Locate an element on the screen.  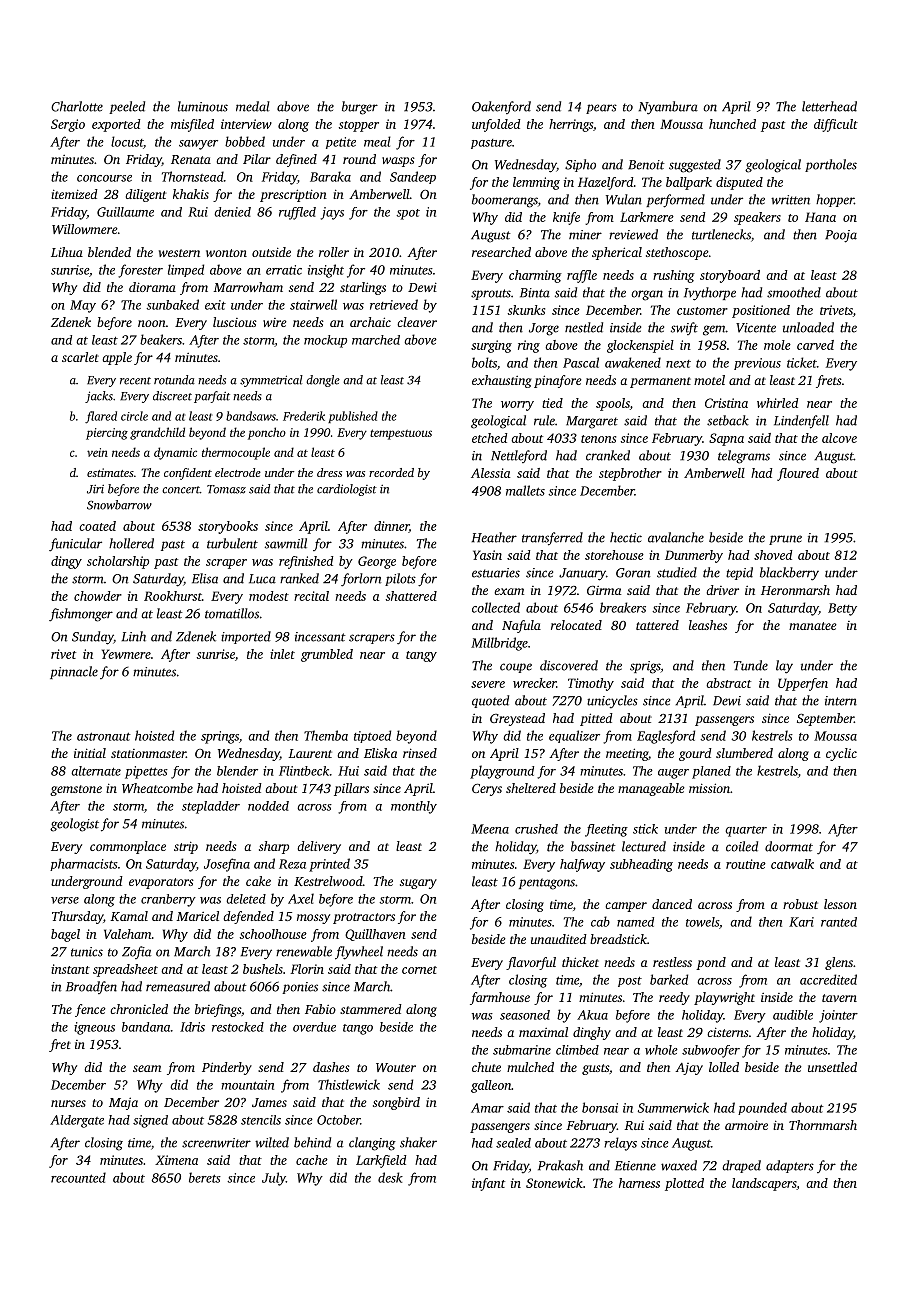
diligent is located at coordinates (145, 195).
